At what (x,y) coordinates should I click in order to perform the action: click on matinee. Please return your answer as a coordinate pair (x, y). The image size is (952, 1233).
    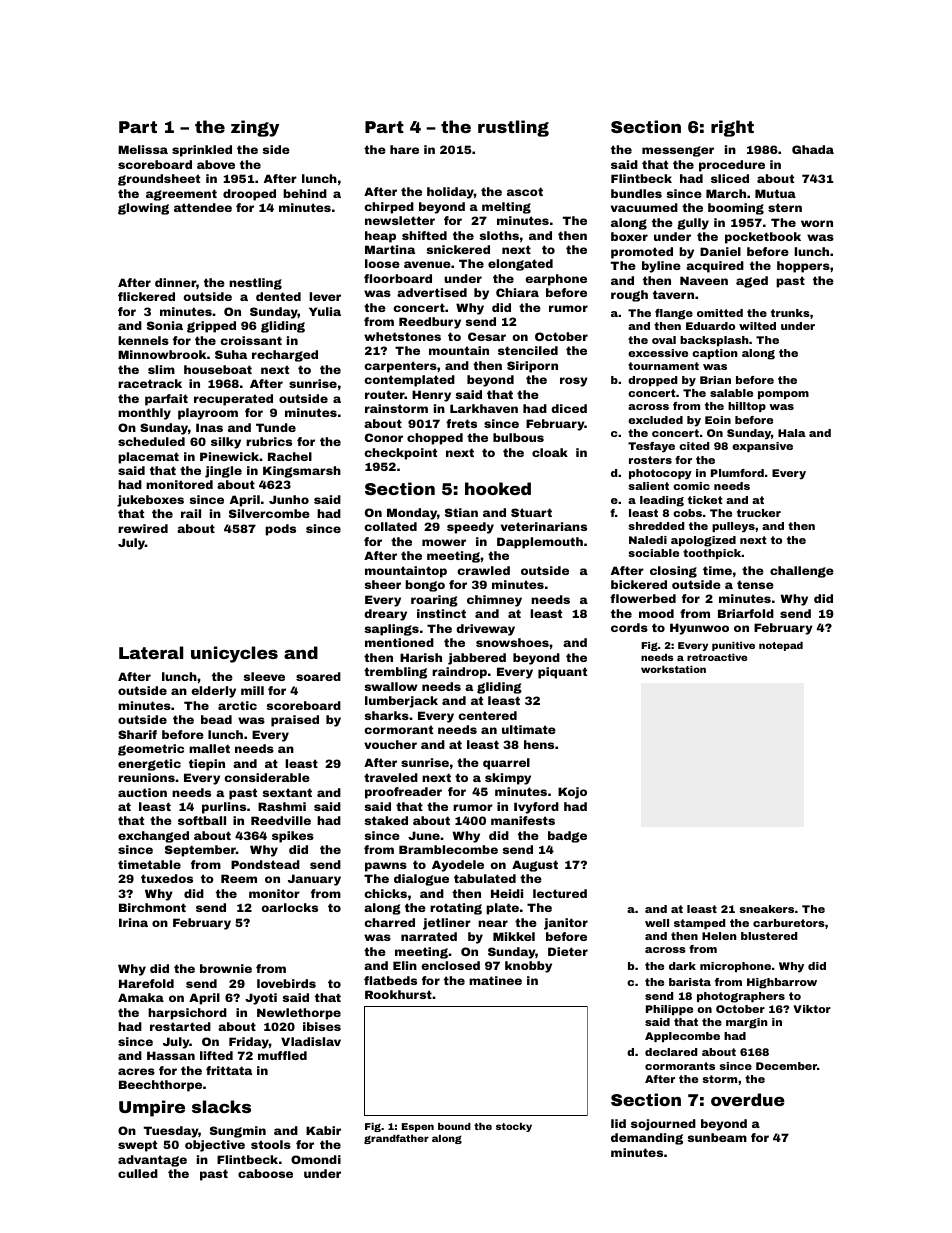
    Looking at the image, I should click on (495, 980).
